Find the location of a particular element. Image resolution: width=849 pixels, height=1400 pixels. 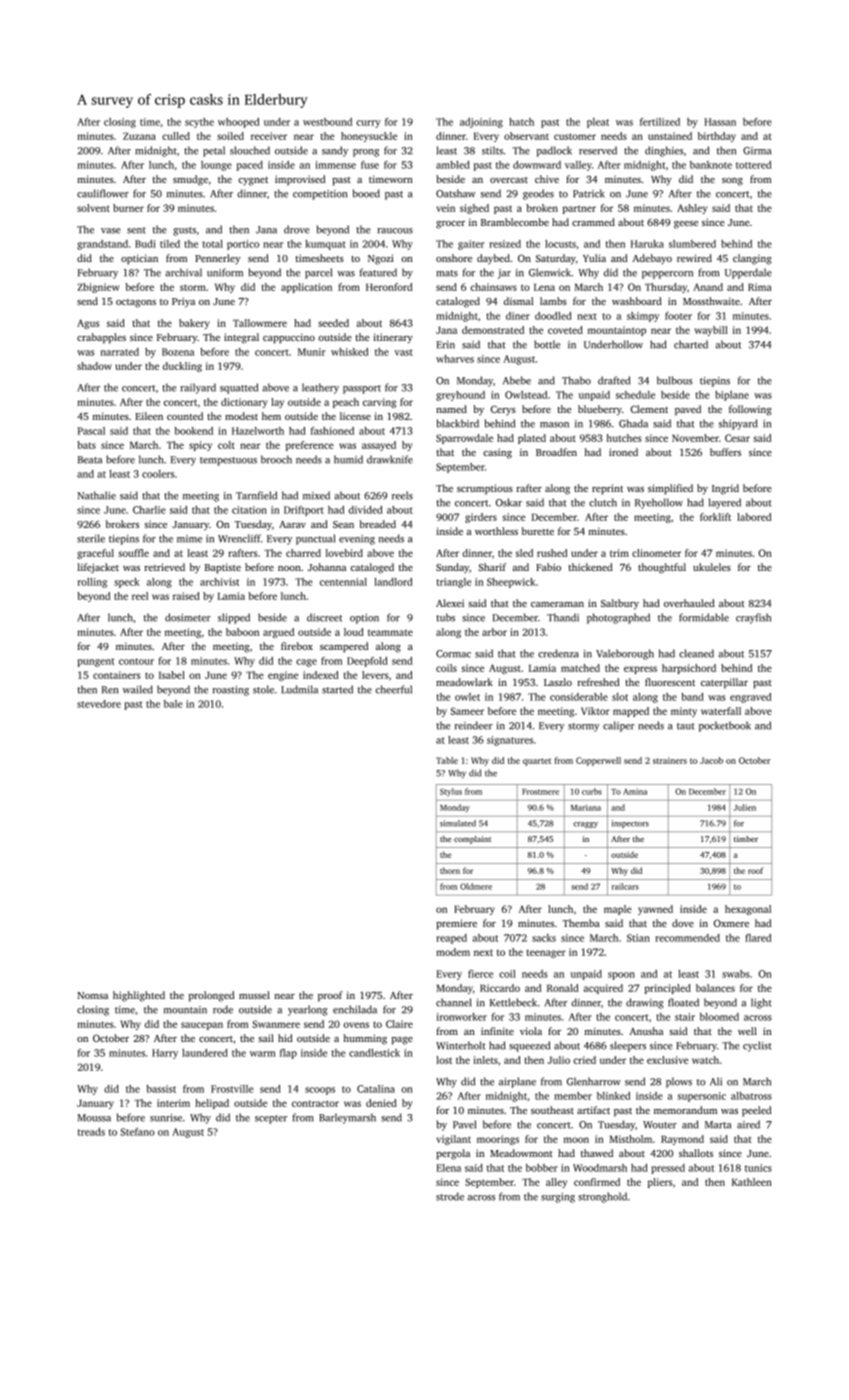

prolonged is located at coordinates (211, 996).
